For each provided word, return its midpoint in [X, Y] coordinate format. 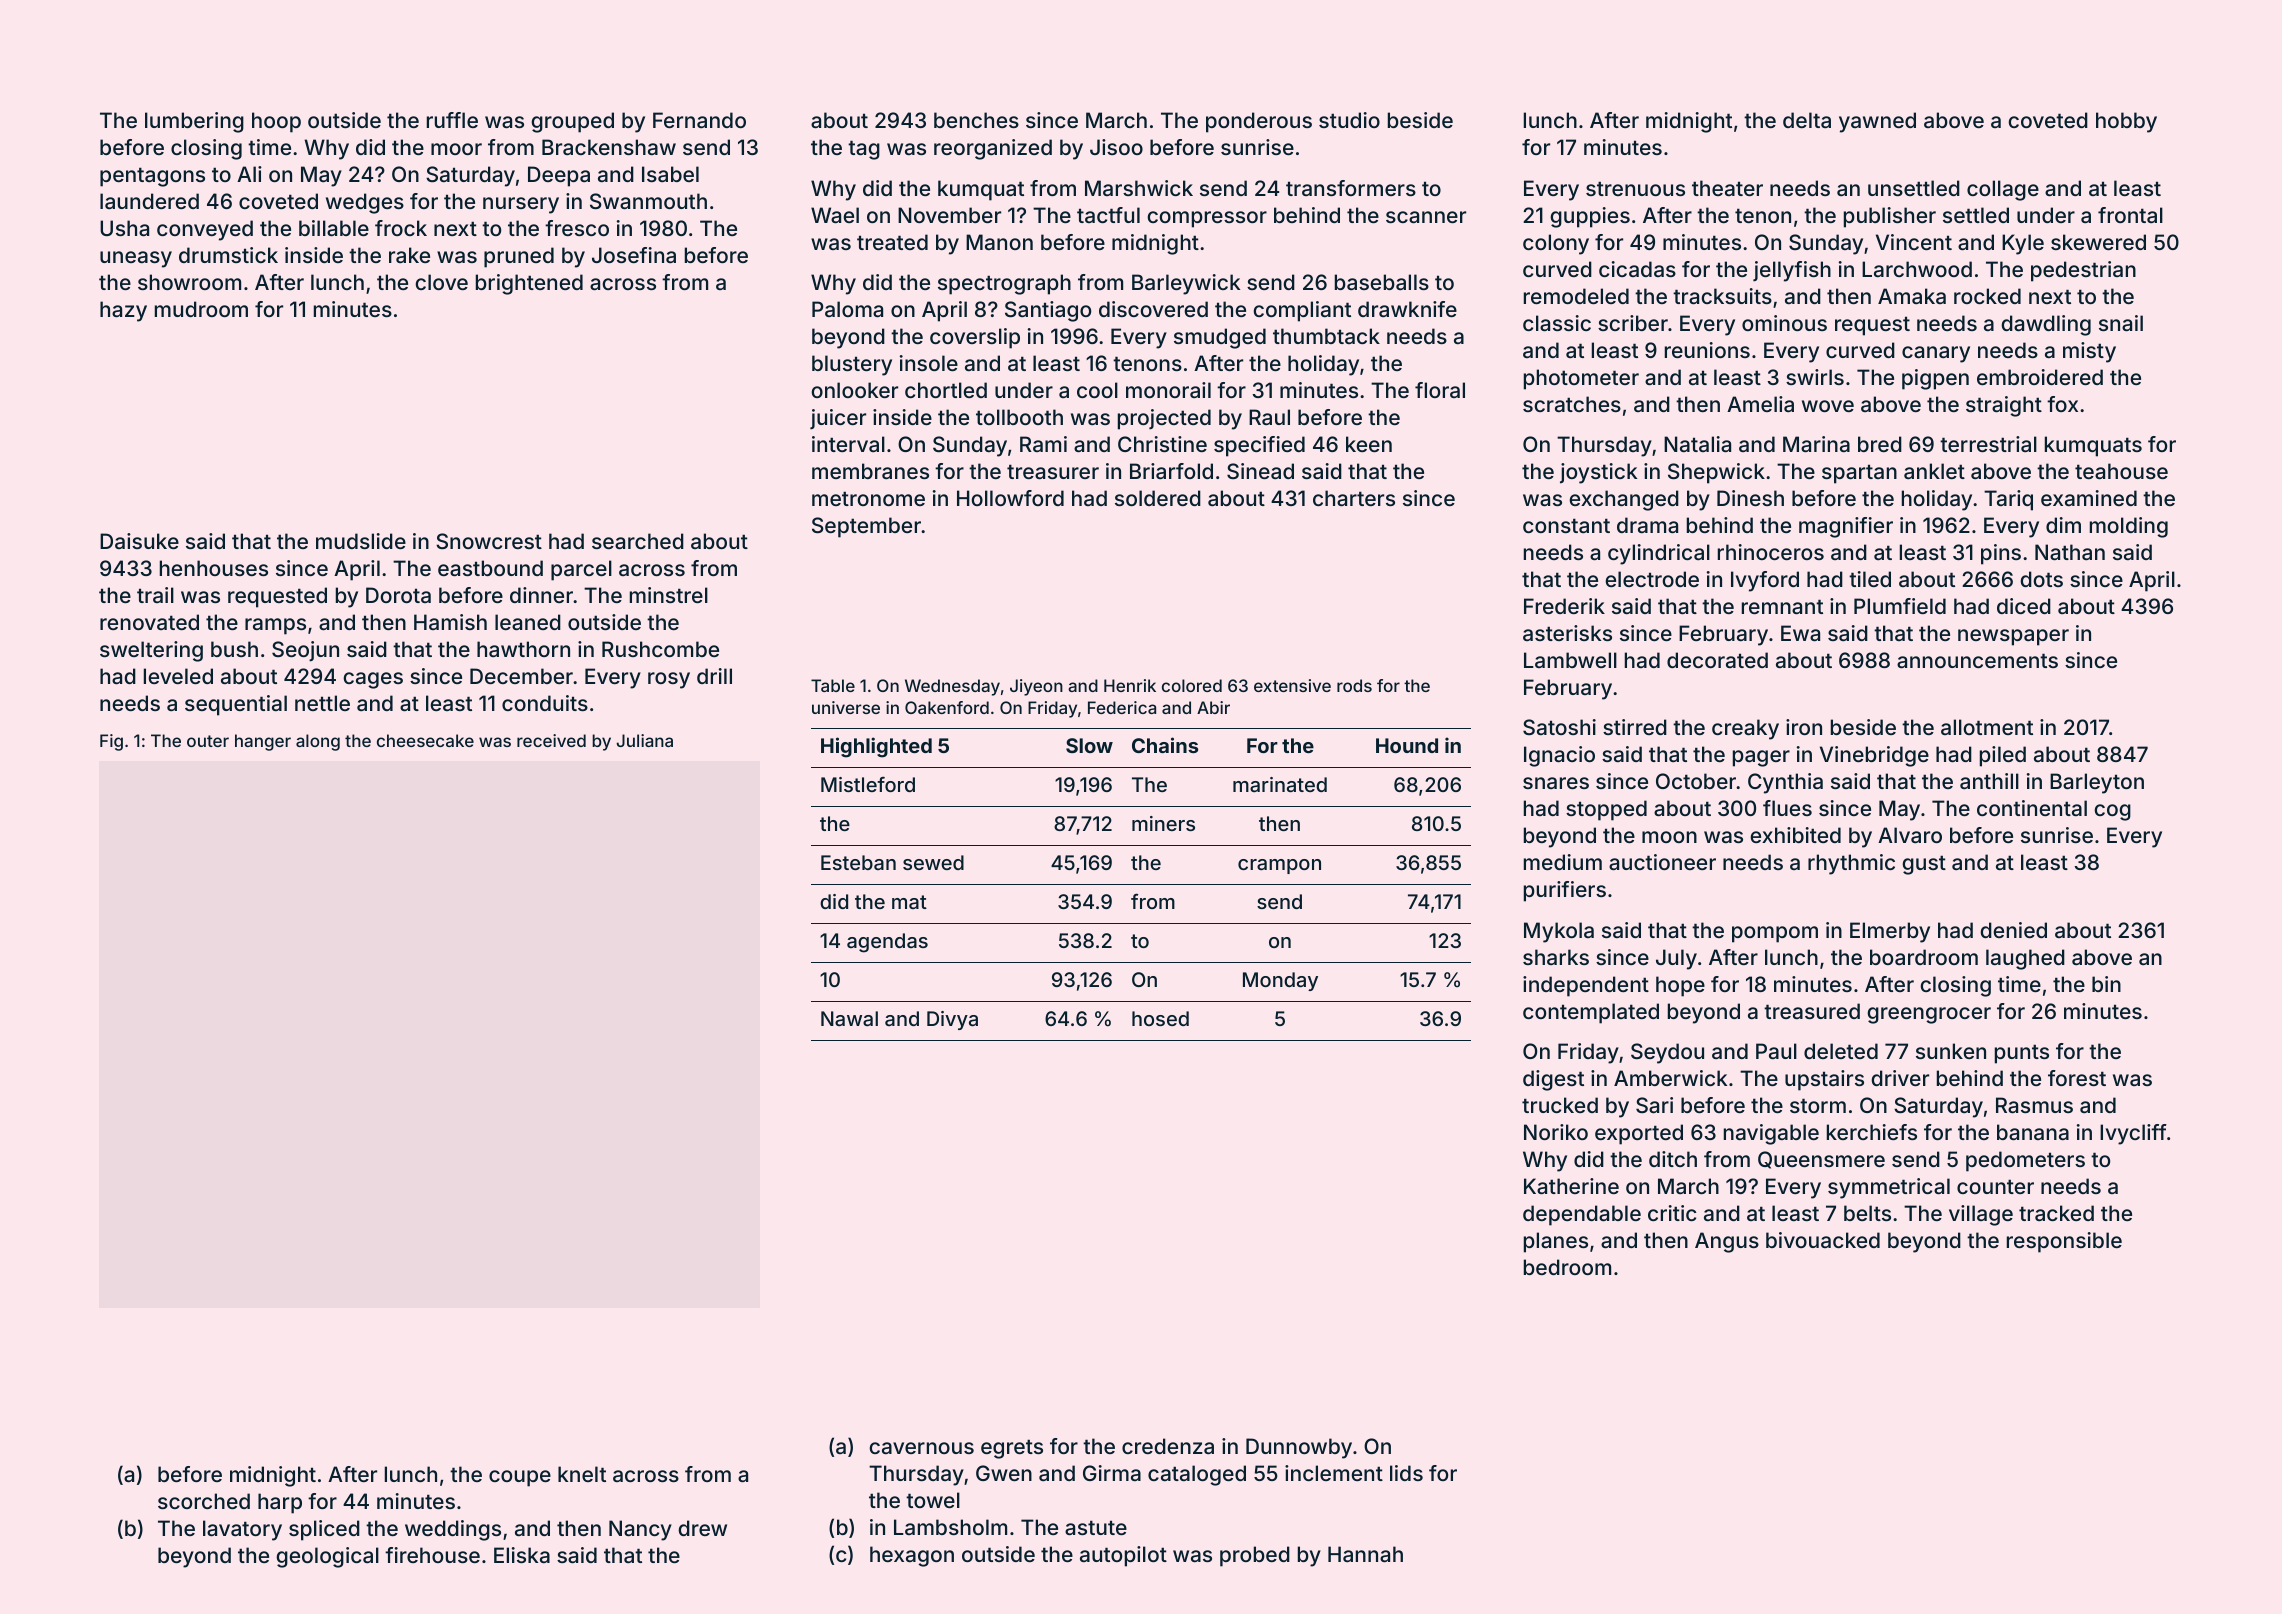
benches [976, 120]
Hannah [1365, 1554]
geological [327, 1557]
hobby [2126, 122]
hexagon [912, 1556]
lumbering [194, 122]
